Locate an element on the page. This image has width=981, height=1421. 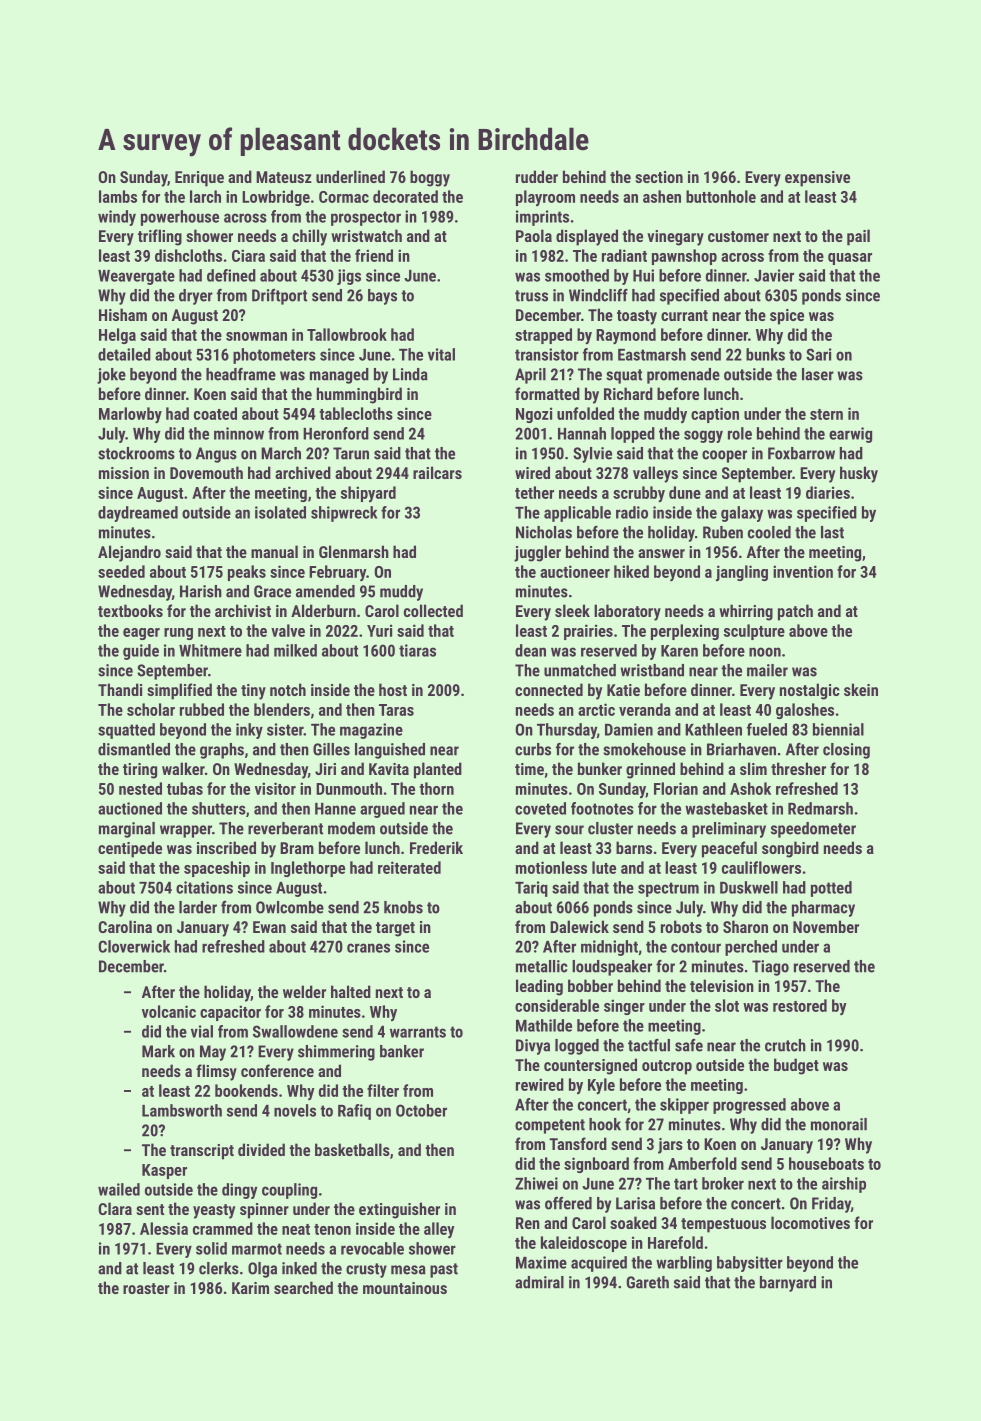
roaster is located at coordinates (146, 1288).
